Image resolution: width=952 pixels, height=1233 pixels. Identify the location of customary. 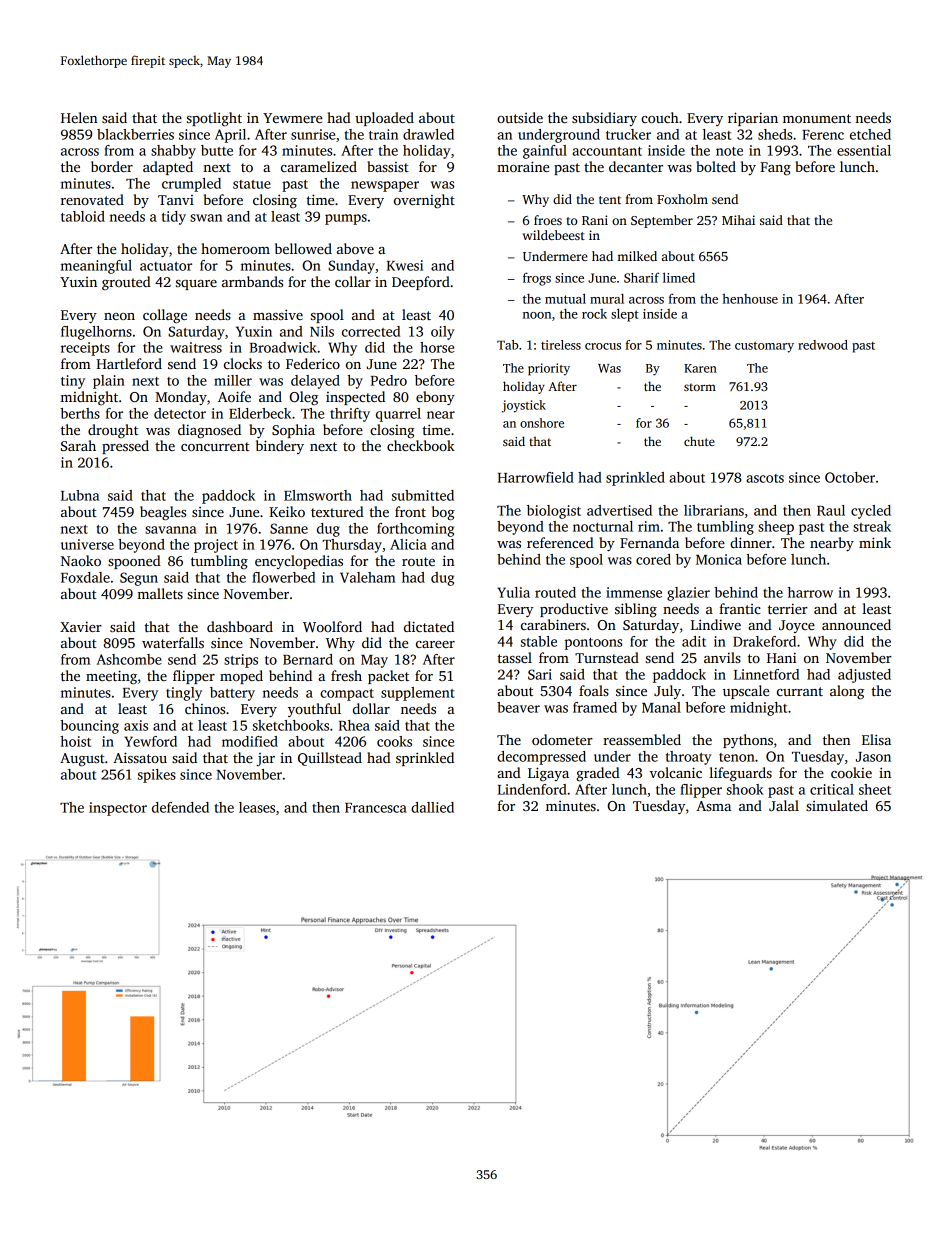
(764, 347).
